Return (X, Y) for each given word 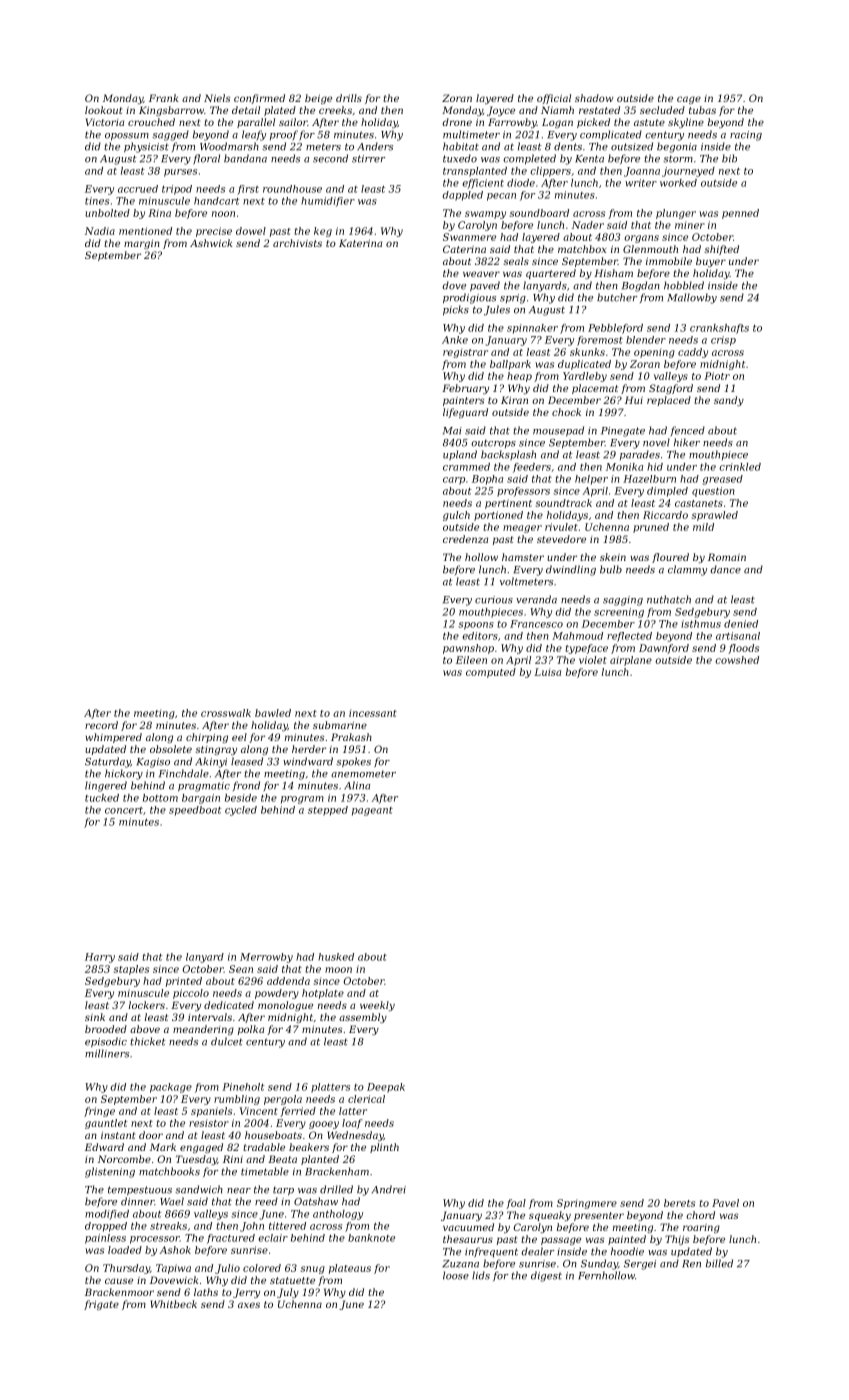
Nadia (100, 231)
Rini (233, 1159)
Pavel (725, 1203)
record (101, 725)
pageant (372, 811)
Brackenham (337, 1171)
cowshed (737, 660)
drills (349, 98)
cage (689, 100)
